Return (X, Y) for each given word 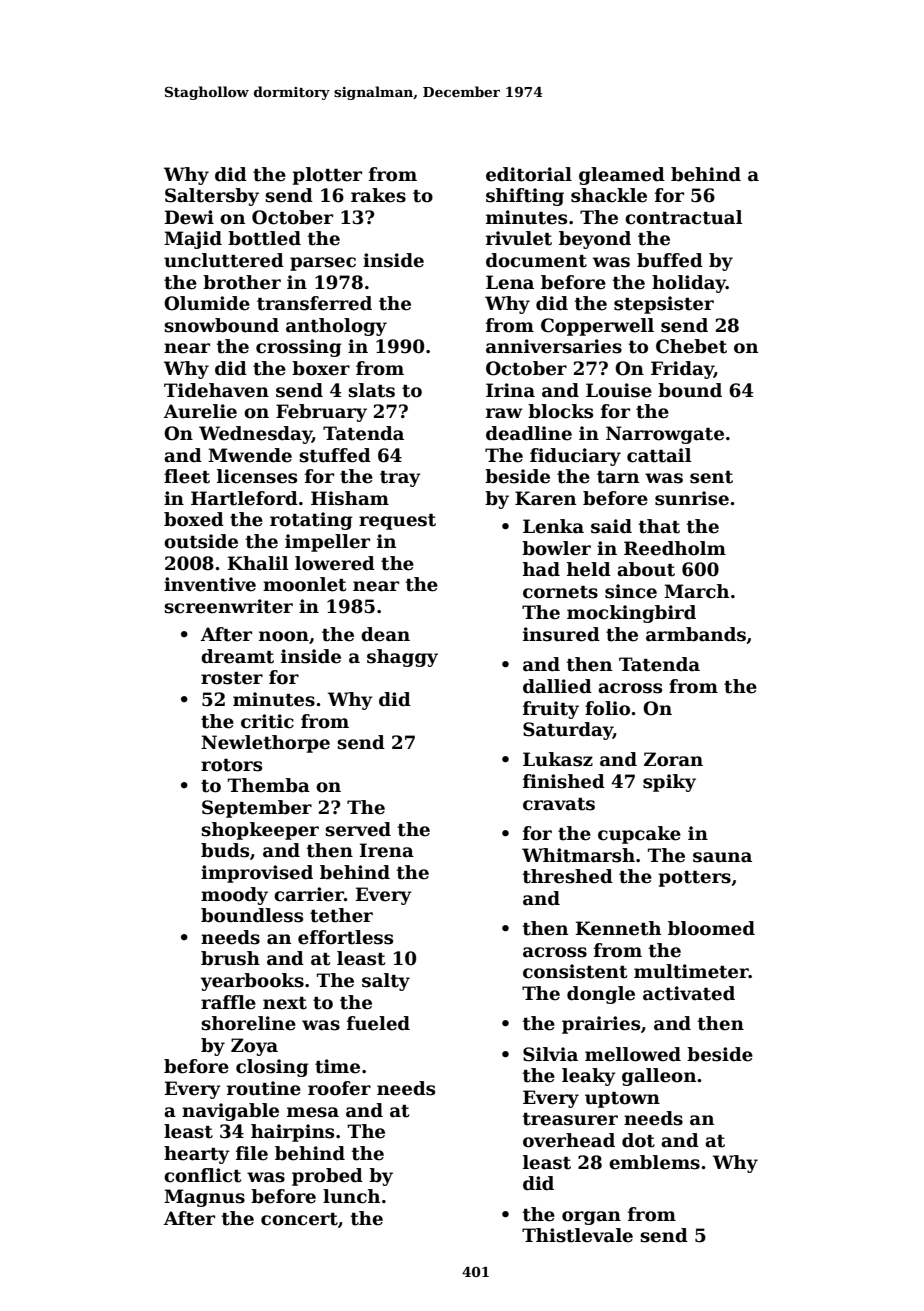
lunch (351, 1196)
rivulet (519, 238)
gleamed (622, 176)
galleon (659, 1077)
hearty (197, 1155)
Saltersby (212, 197)
